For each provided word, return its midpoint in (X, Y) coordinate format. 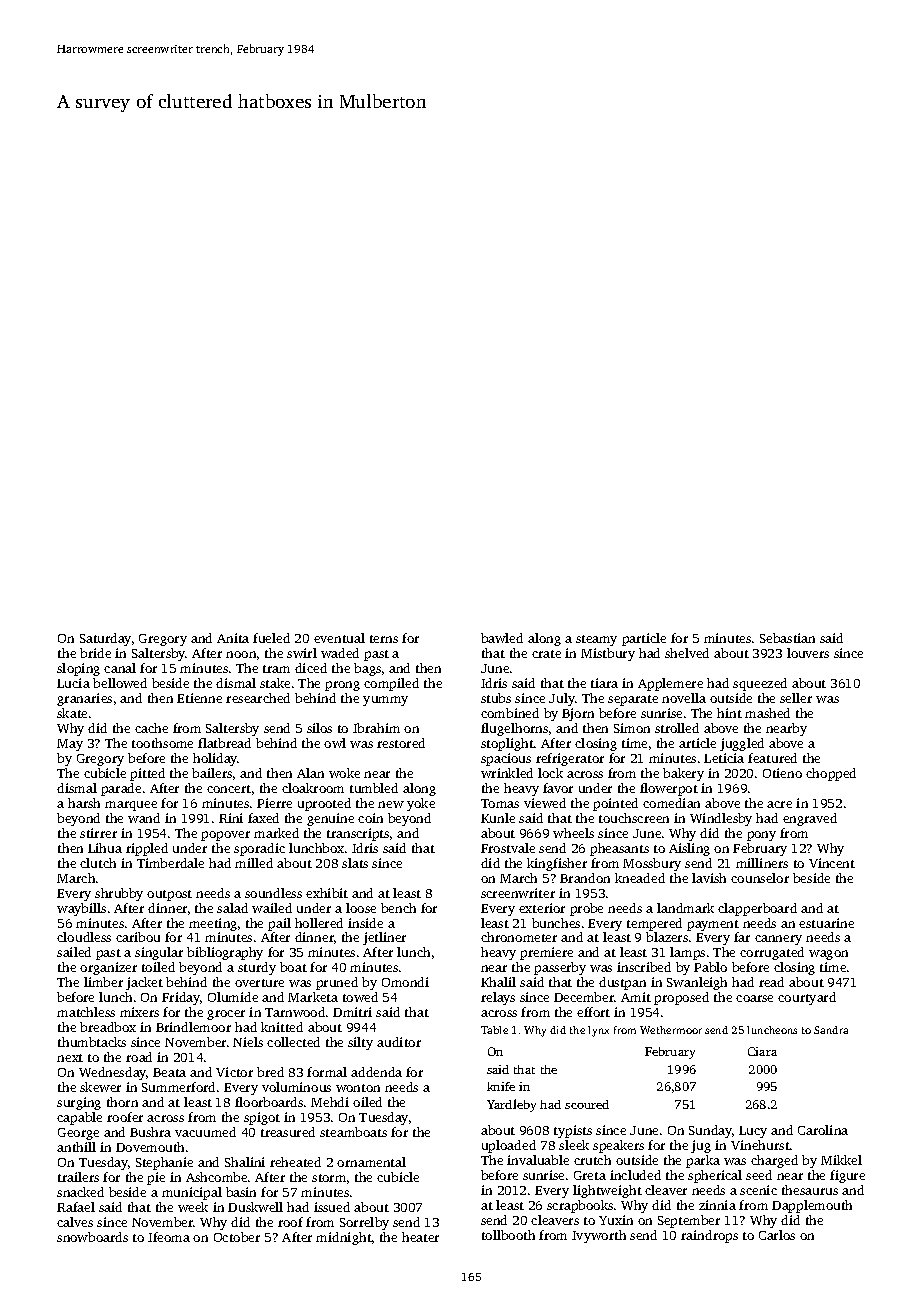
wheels (573, 833)
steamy (596, 640)
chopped (831, 774)
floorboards (269, 1102)
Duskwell (255, 1207)
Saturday (105, 639)
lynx (598, 1031)
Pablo (710, 967)
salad (232, 908)
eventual (339, 638)
